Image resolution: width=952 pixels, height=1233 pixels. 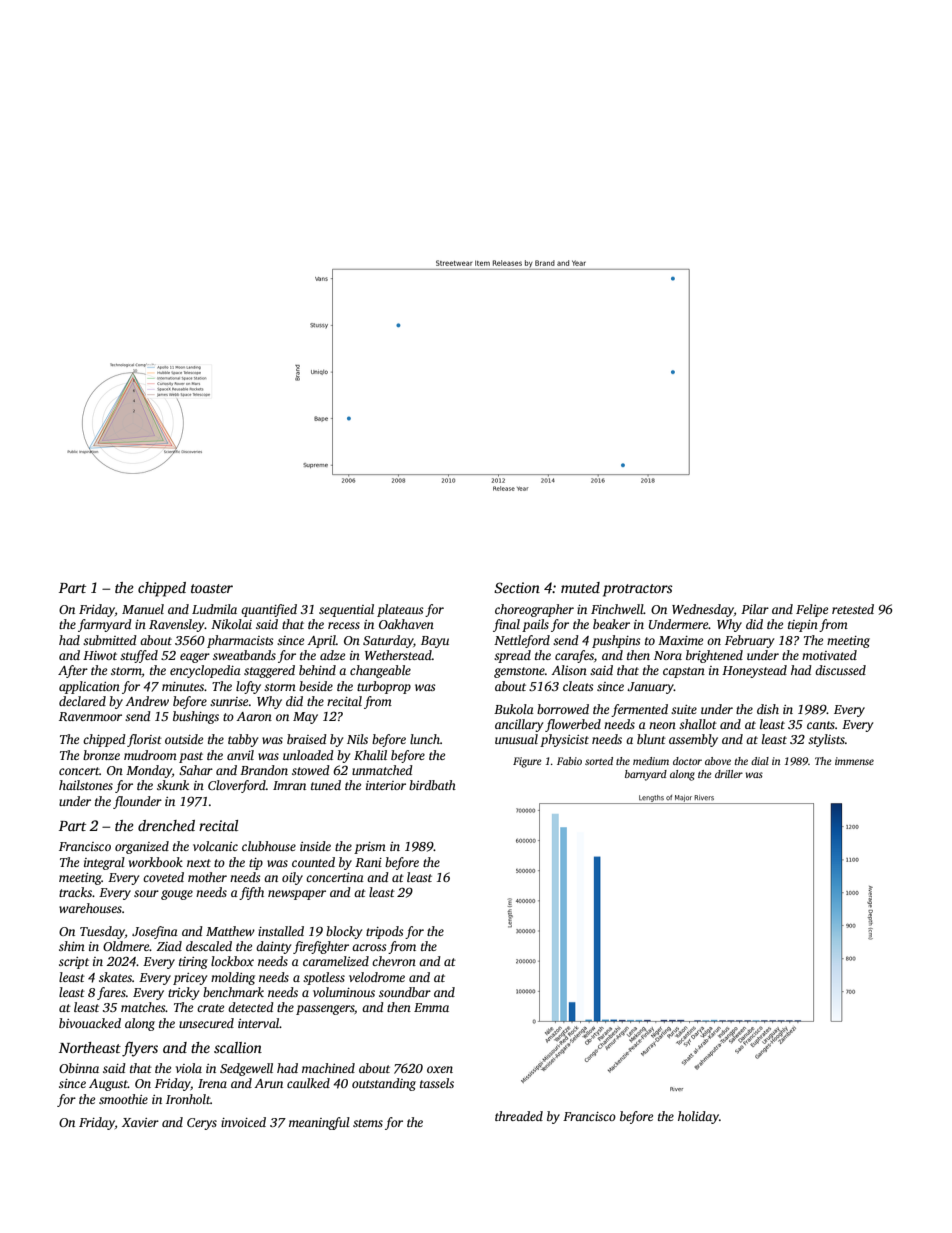 I want to click on volcanic, so click(x=215, y=846).
